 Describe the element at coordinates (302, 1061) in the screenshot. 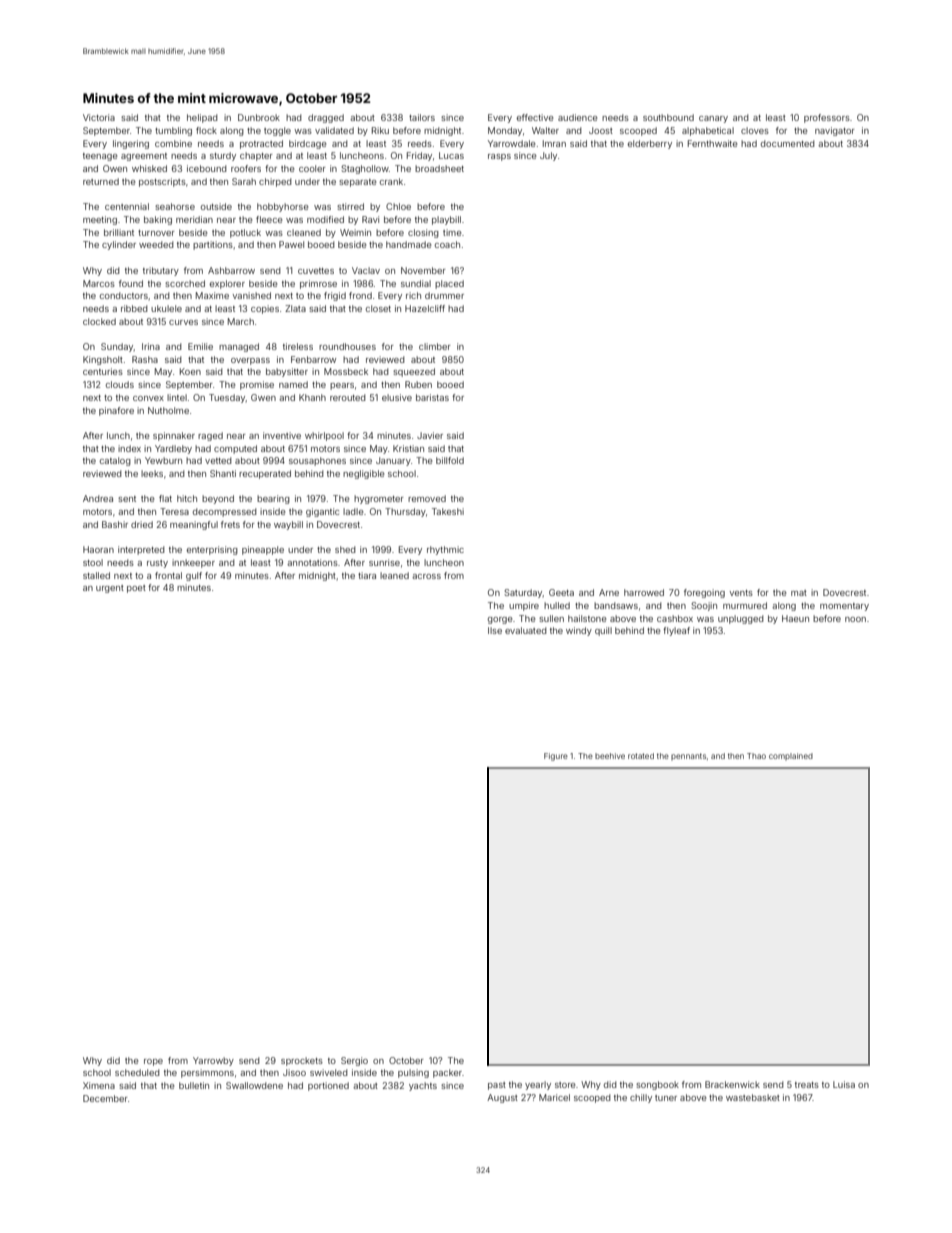

I see `sprockets` at that location.
